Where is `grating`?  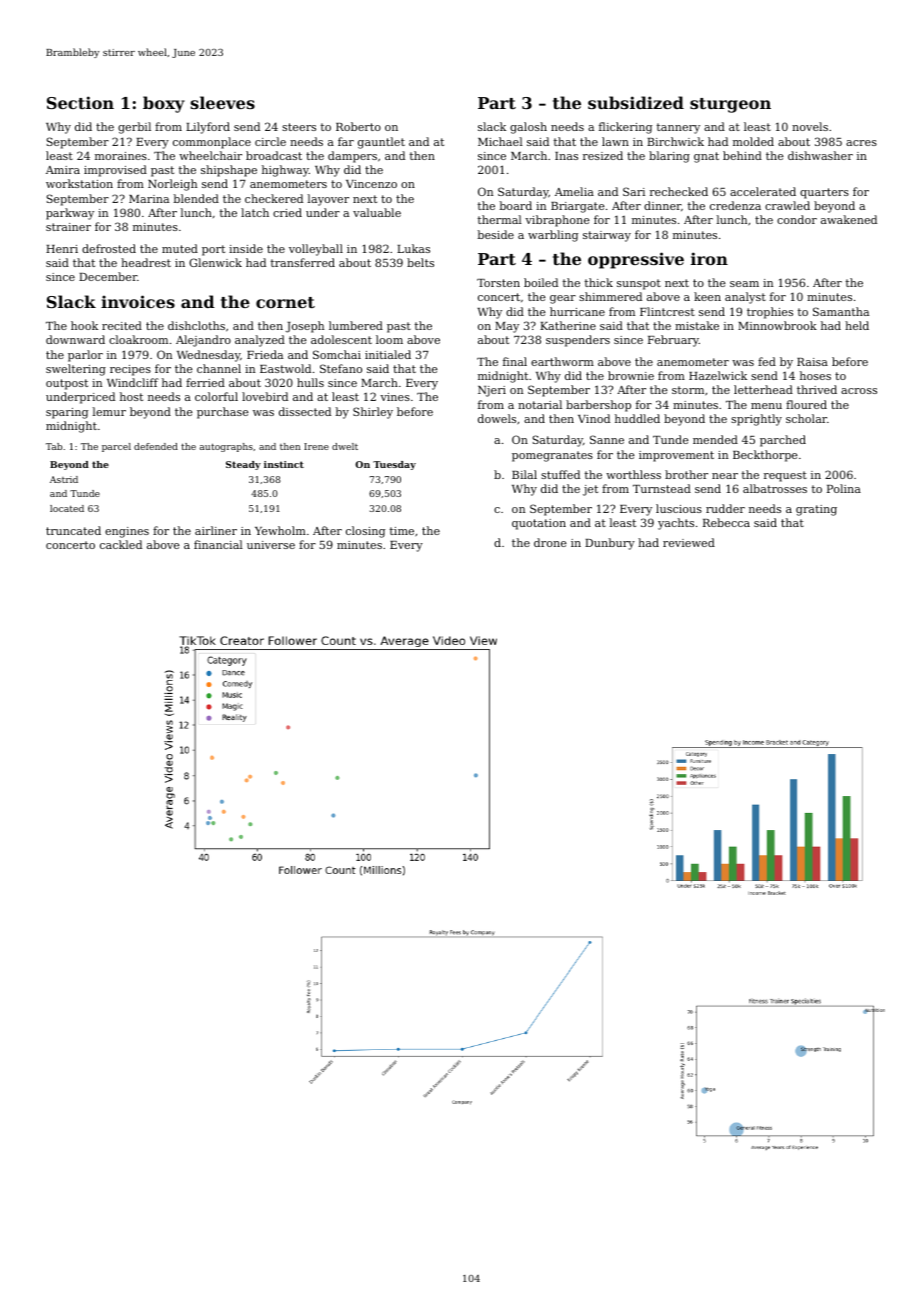
grating is located at coordinates (816, 510).
